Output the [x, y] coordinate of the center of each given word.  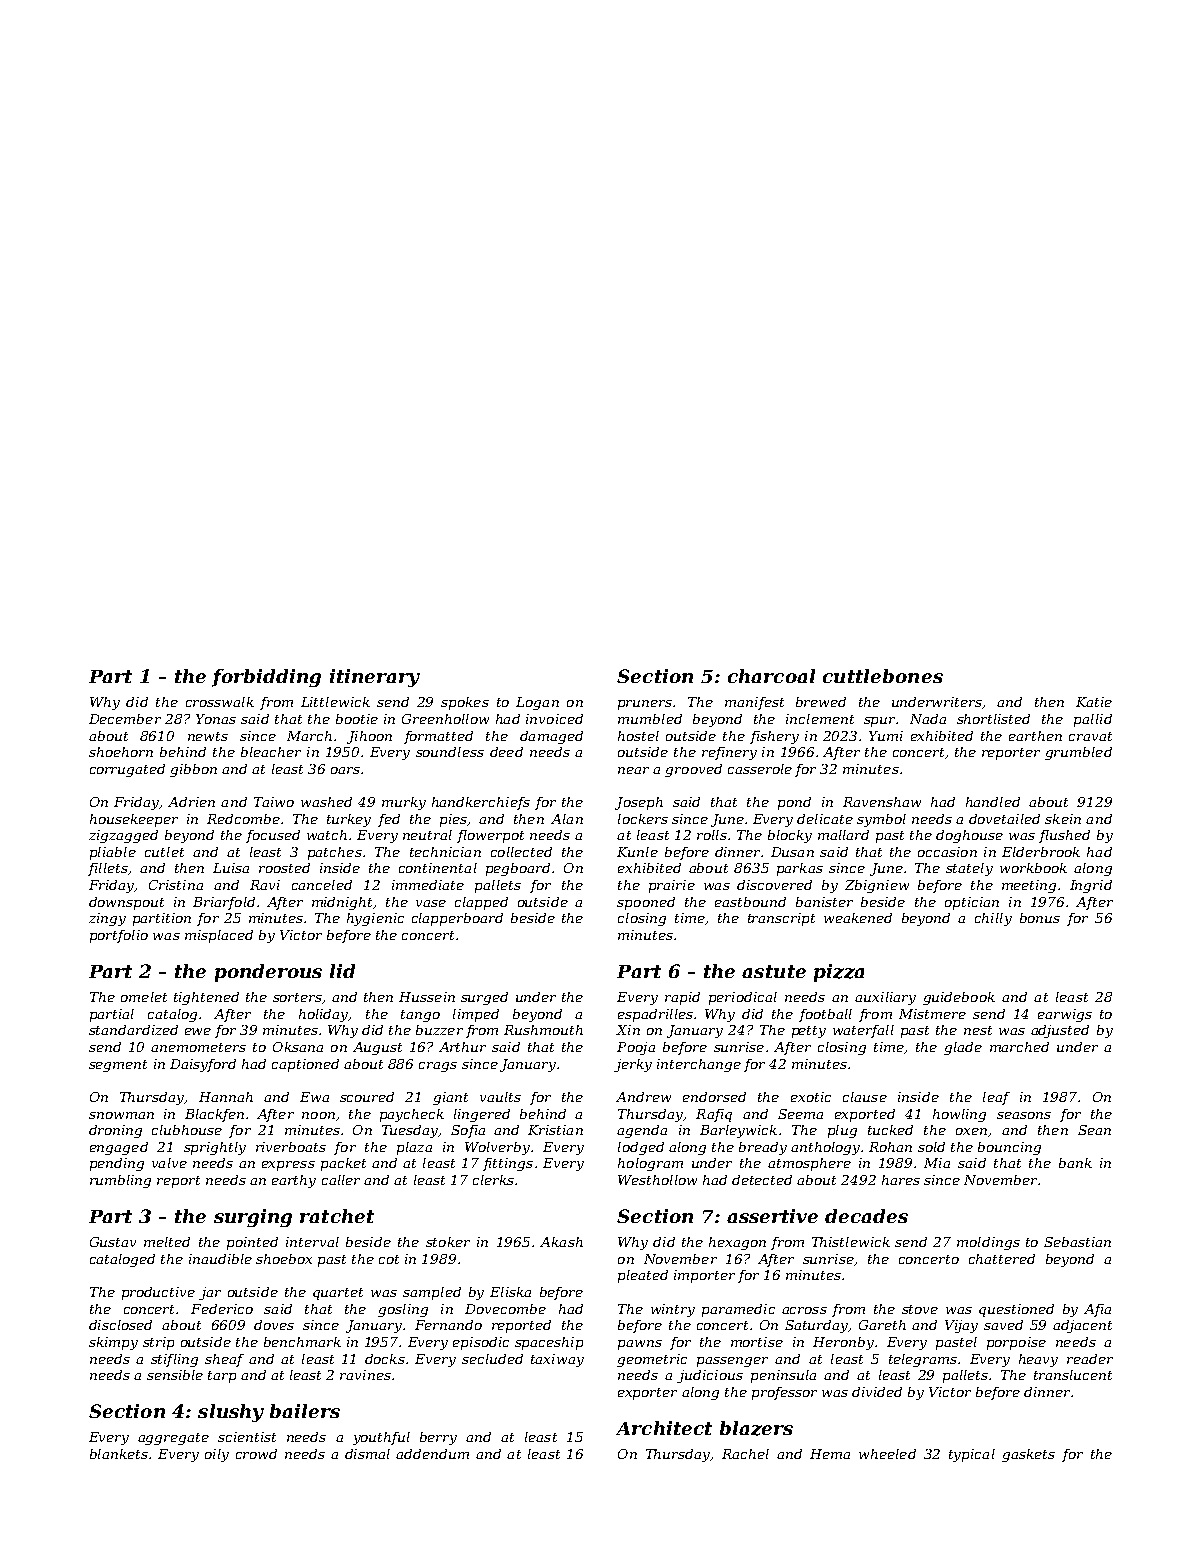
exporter [647, 1394]
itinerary [375, 678]
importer [704, 1276]
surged [484, 998]
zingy [107, 919]
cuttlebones [883, 676]
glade [963, 1048]
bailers [305, 1411]
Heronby [843, 1343]
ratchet [337, 1216]
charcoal [771, 676]
